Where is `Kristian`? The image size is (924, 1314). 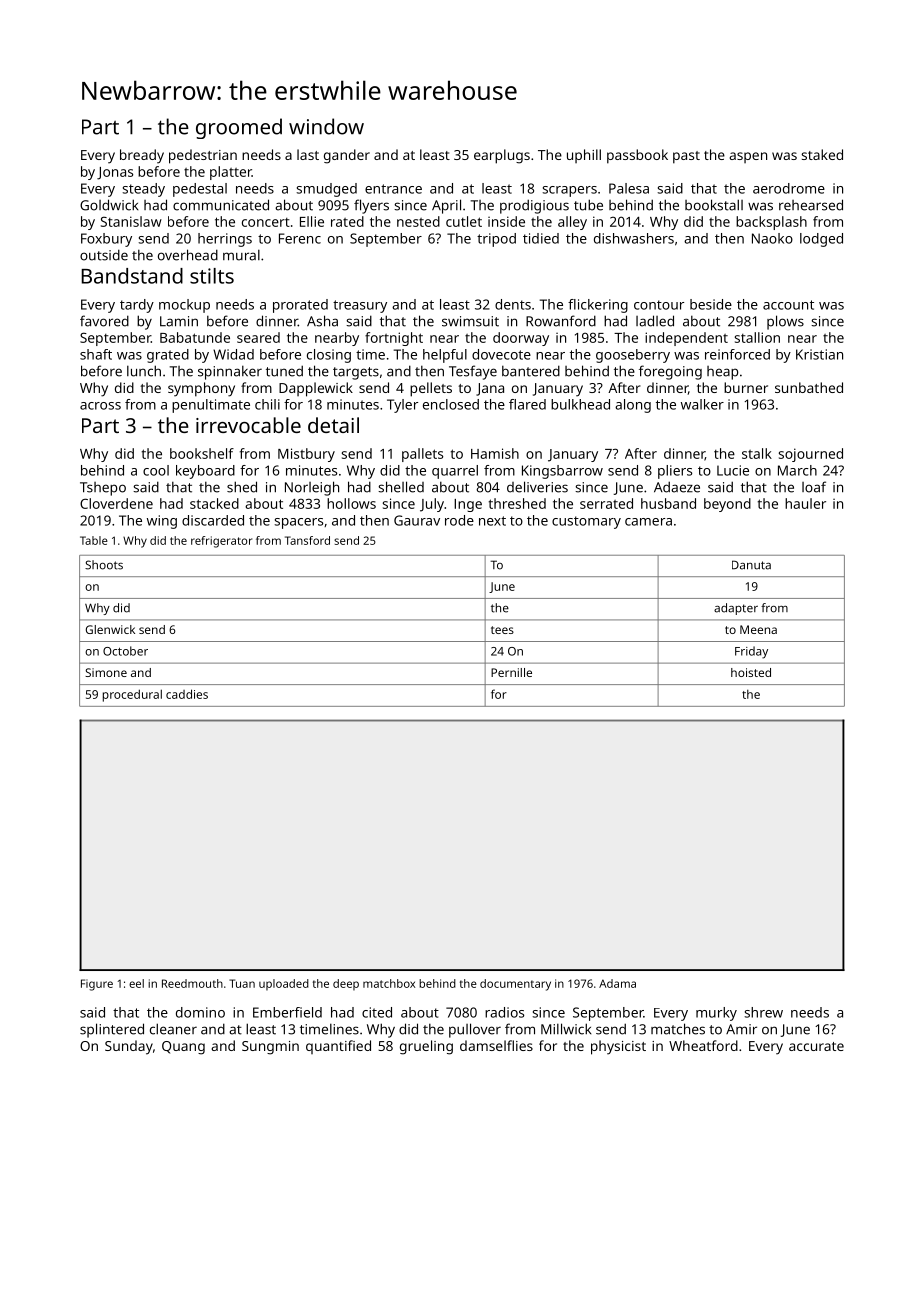
Kristian is located at coordinates (819, 354).
